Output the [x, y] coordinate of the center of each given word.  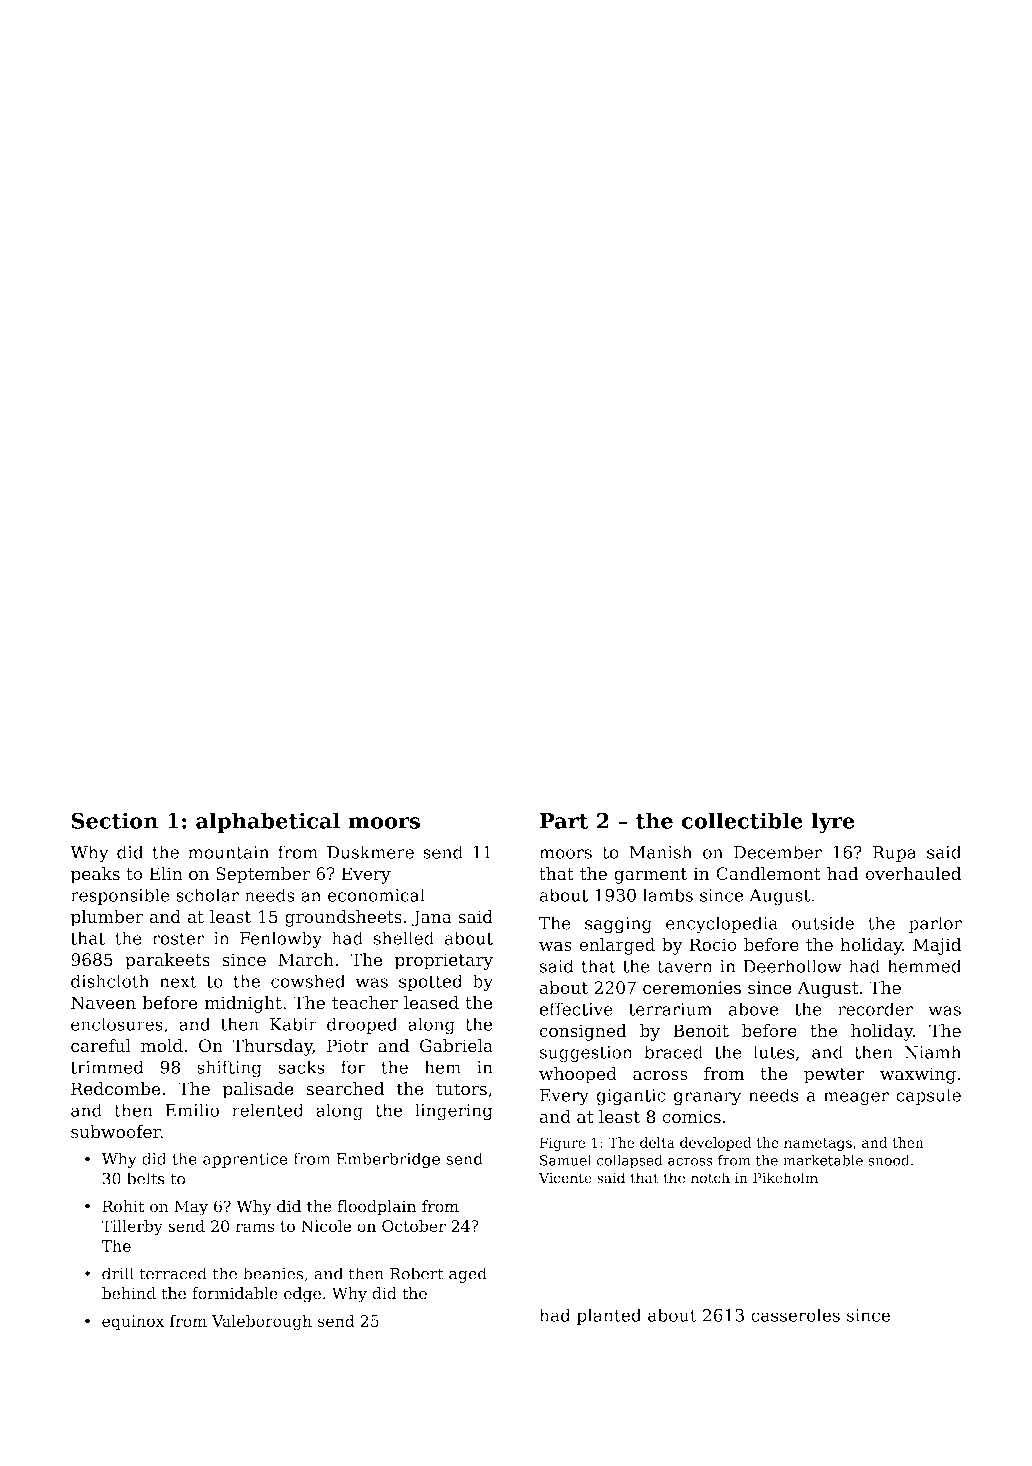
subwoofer [116, 1132]
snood [889, 1160]
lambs [668, 895]
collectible [742, 820]
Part [564, 821]
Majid [937, 946]
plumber [107, 918]
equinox [133, 1322]
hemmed [924, 966]
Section [114, 820]
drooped [362, 1025]
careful [101, 1046]
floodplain [377, 1208]
